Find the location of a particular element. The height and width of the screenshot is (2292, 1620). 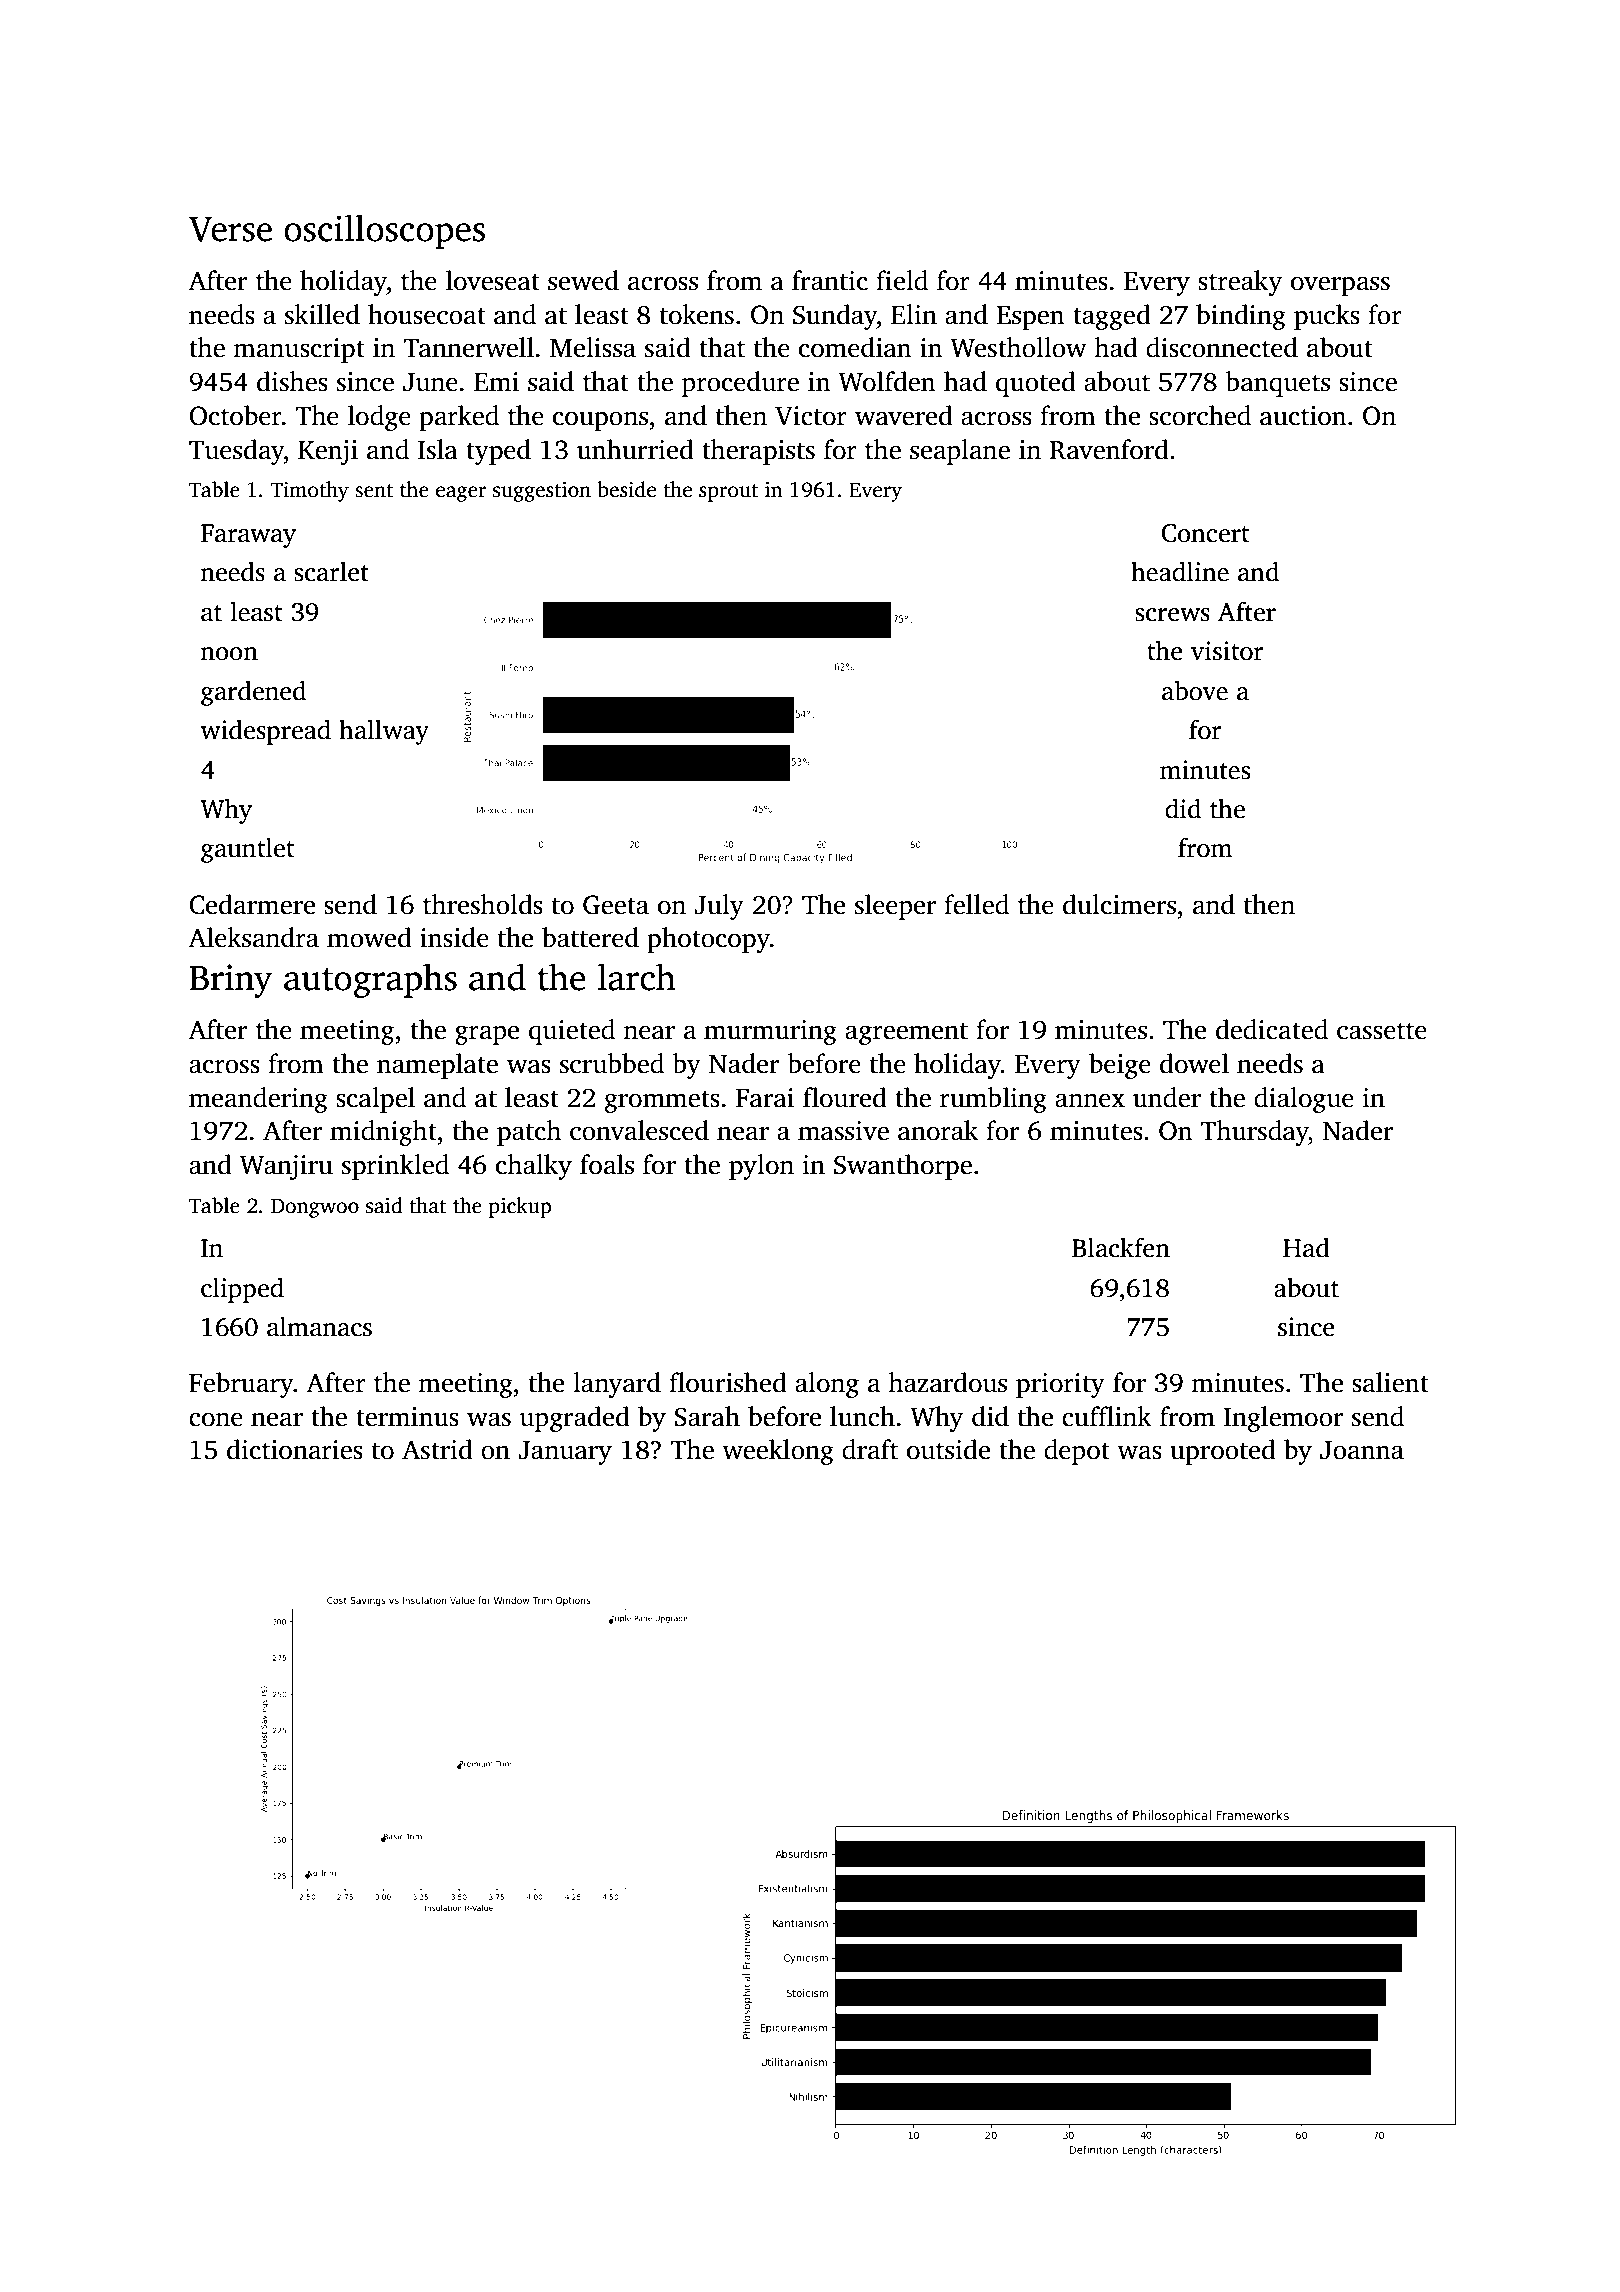

field is located at coordinates (902, 280).
